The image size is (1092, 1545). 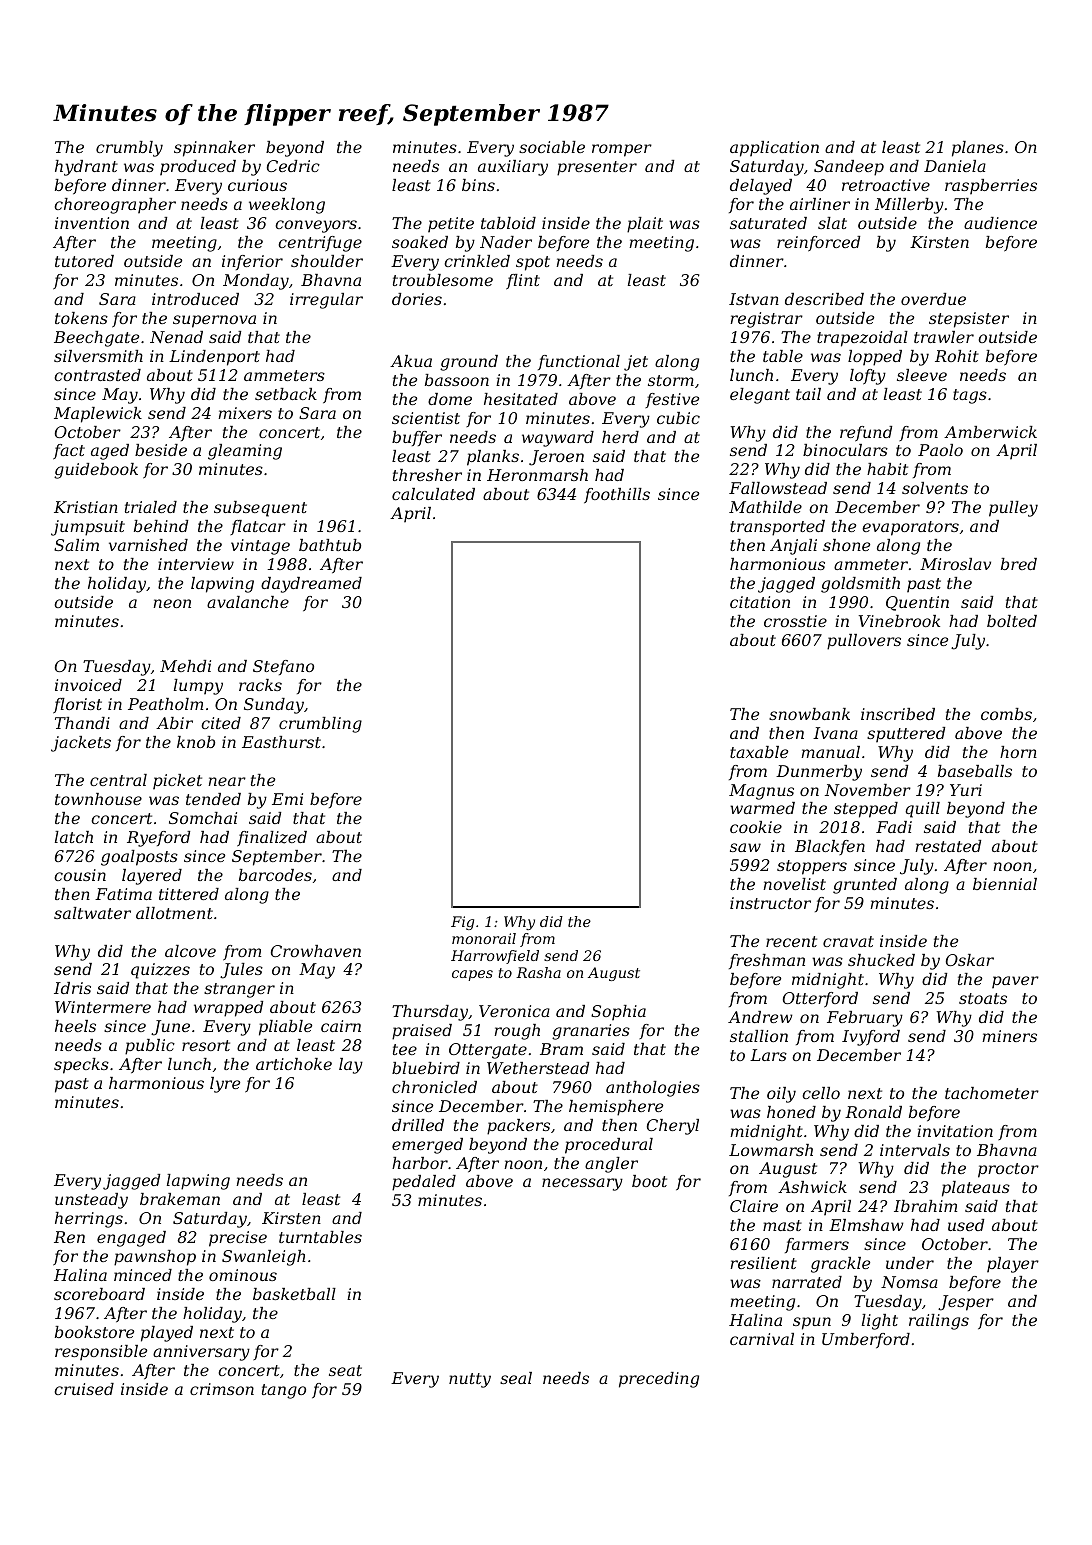 I want to click on Crowhaven, so click(x=316, y=951).
